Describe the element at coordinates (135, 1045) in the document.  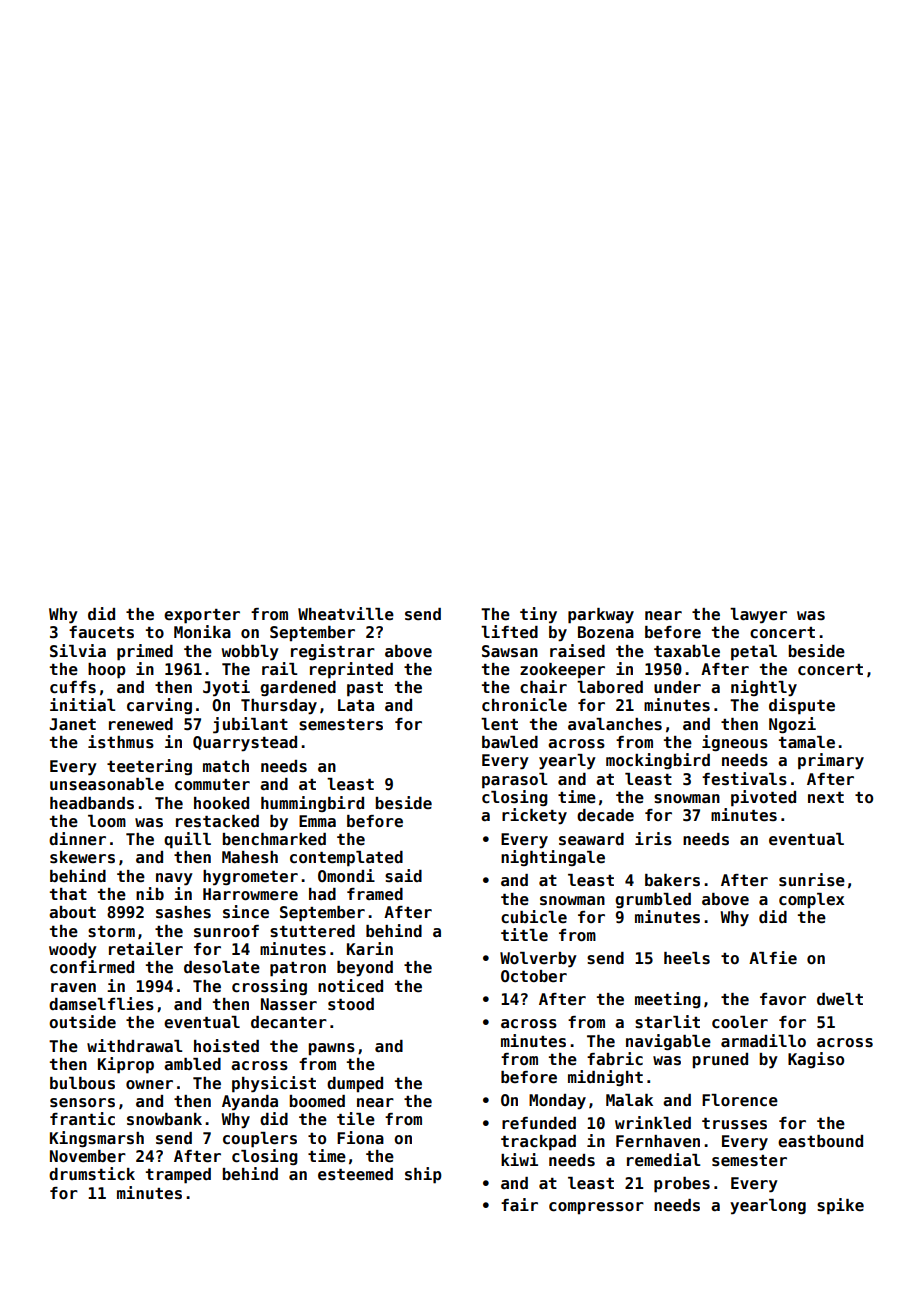
I see `withdrawal` at that location.
